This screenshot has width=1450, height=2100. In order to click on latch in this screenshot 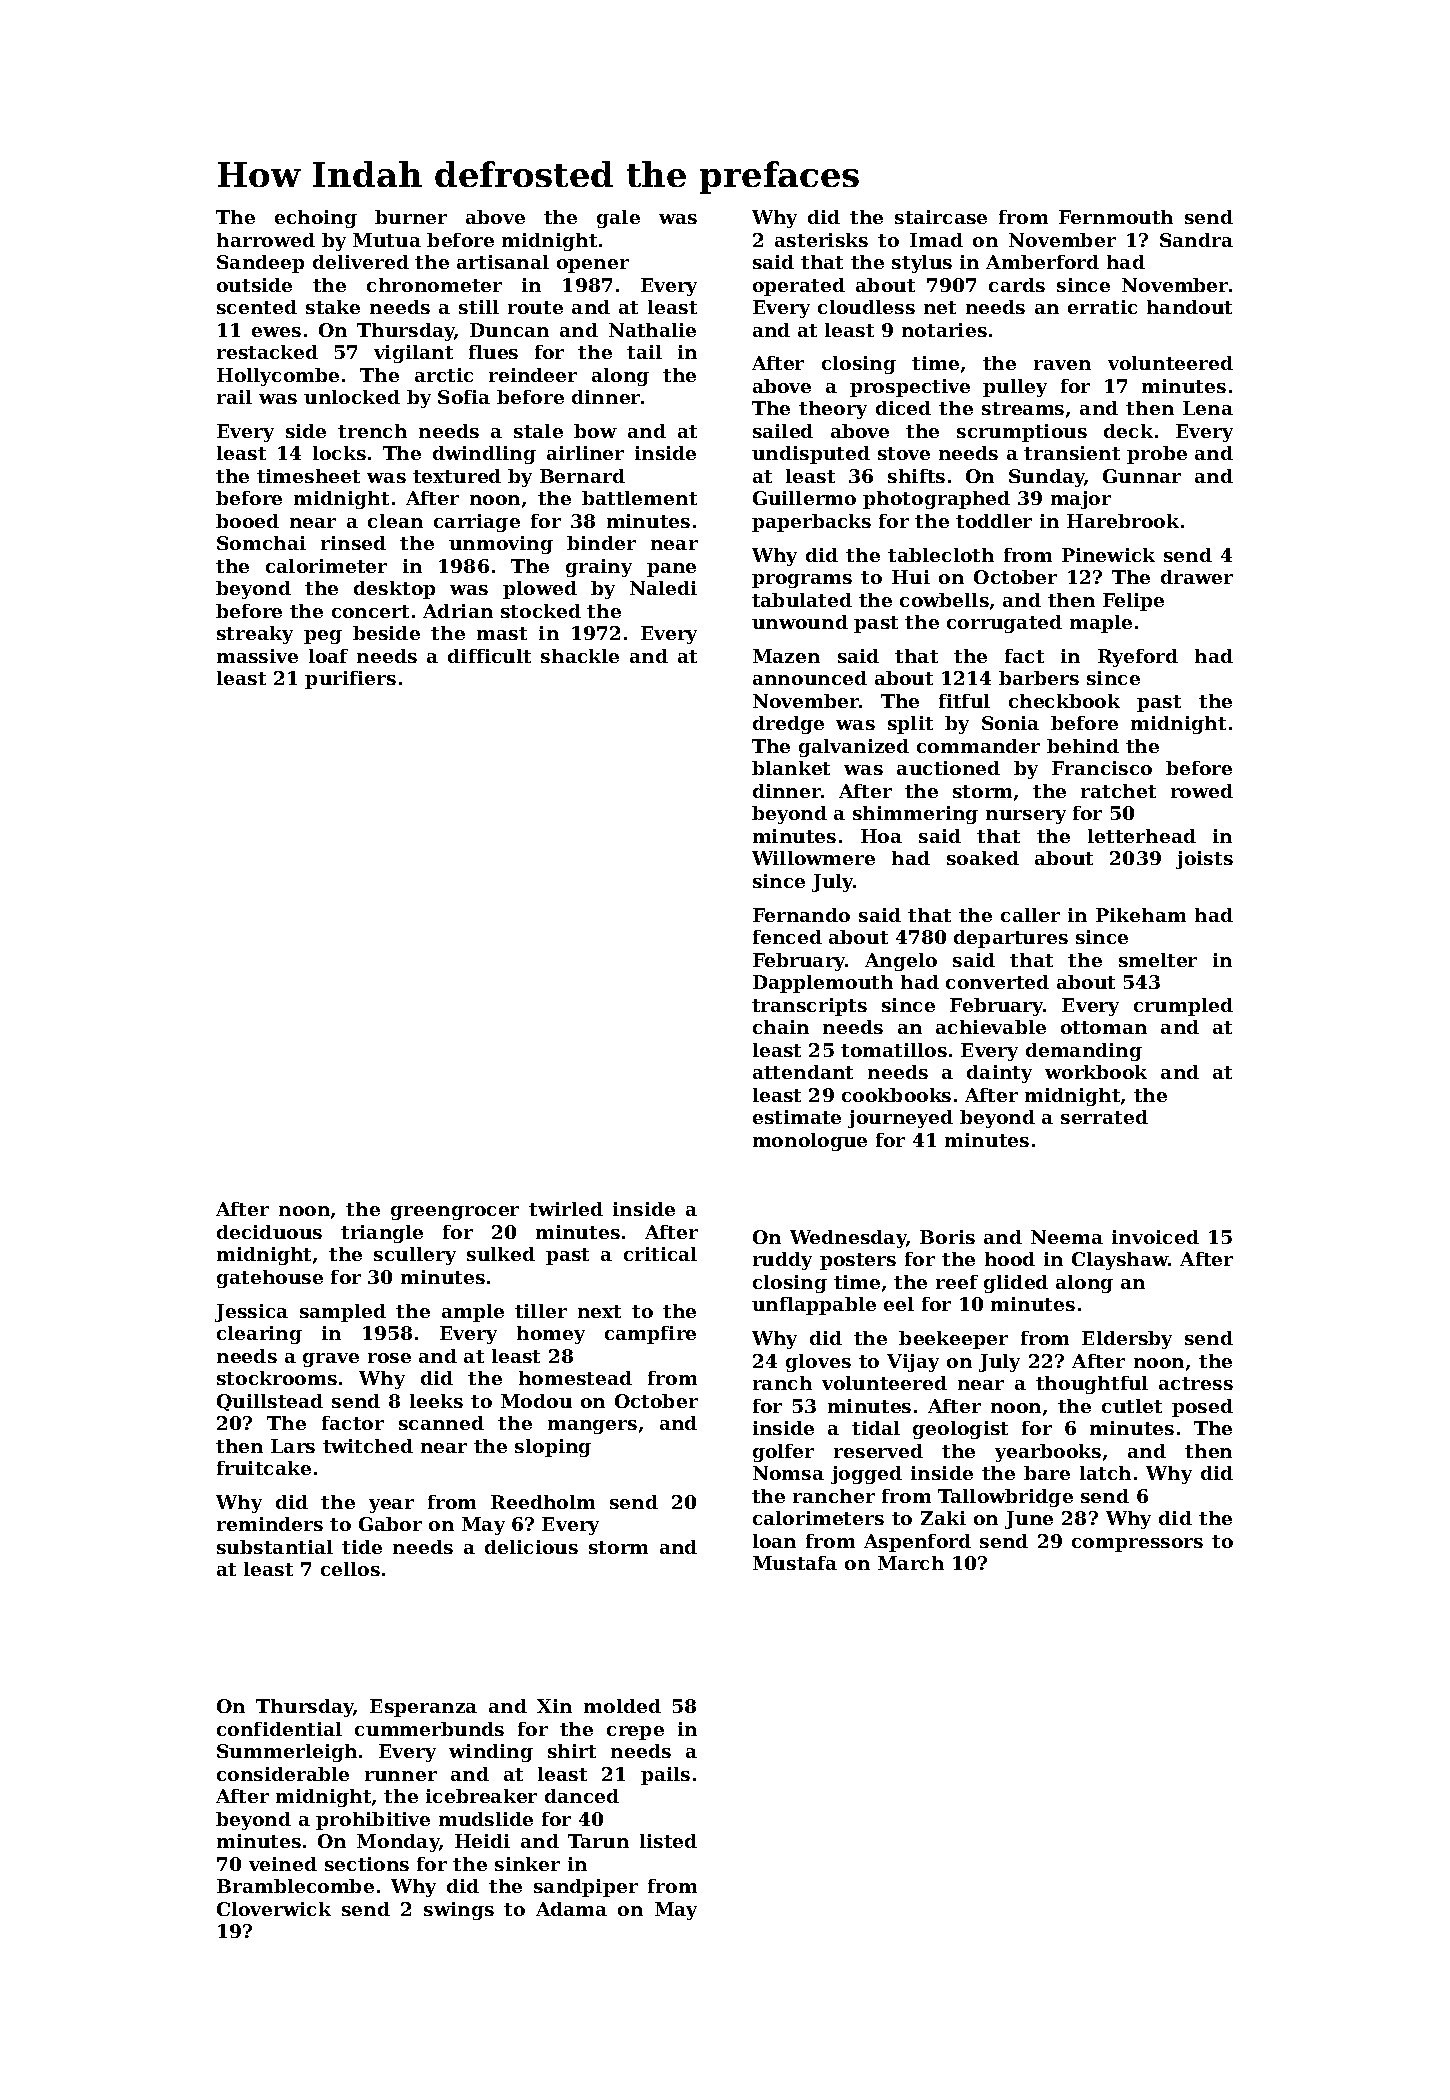, I will do `click(1105, 1473)`.
